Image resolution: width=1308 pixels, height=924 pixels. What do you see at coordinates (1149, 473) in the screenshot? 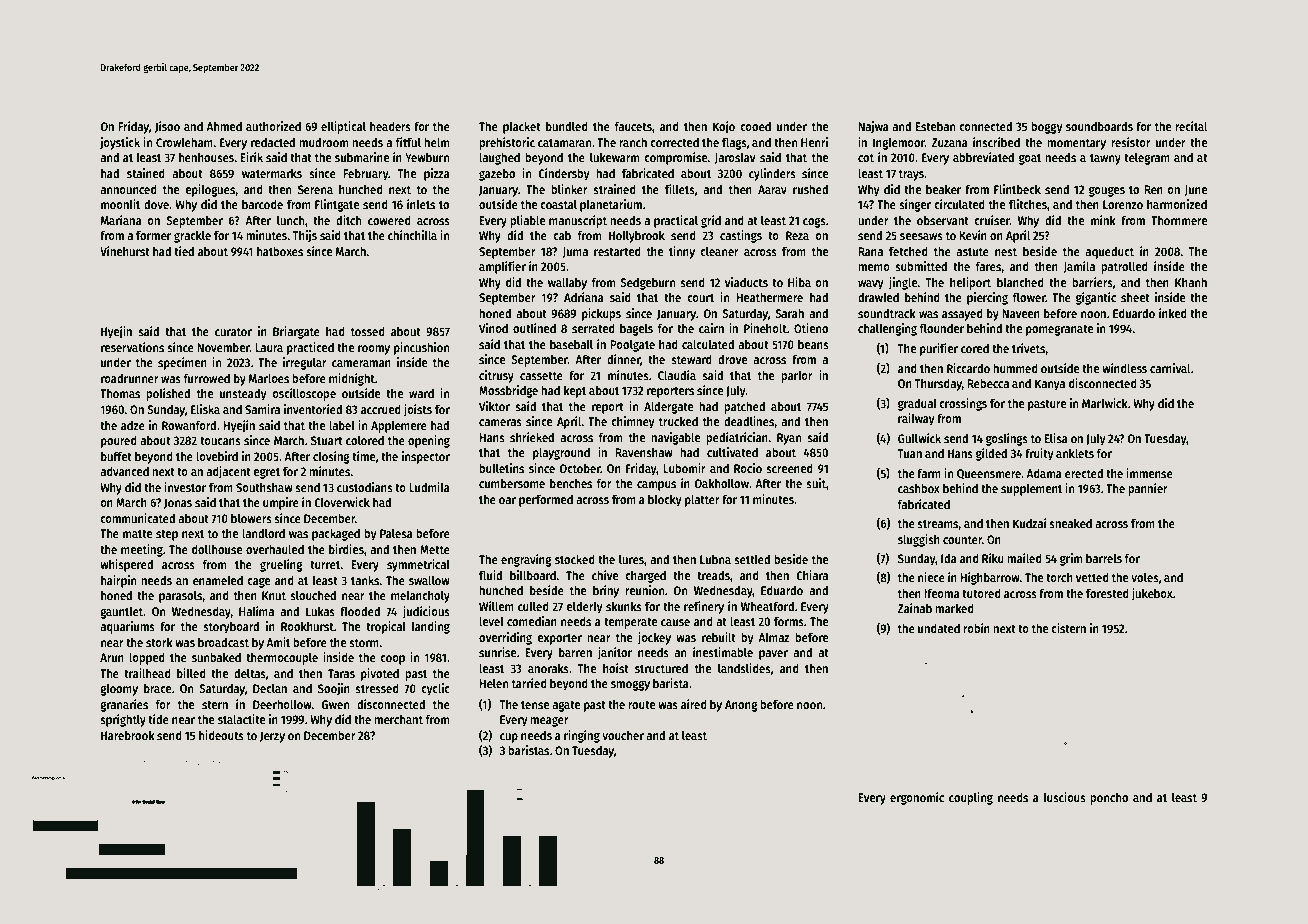
I see `immense` at bounding box center [1149, 473].
